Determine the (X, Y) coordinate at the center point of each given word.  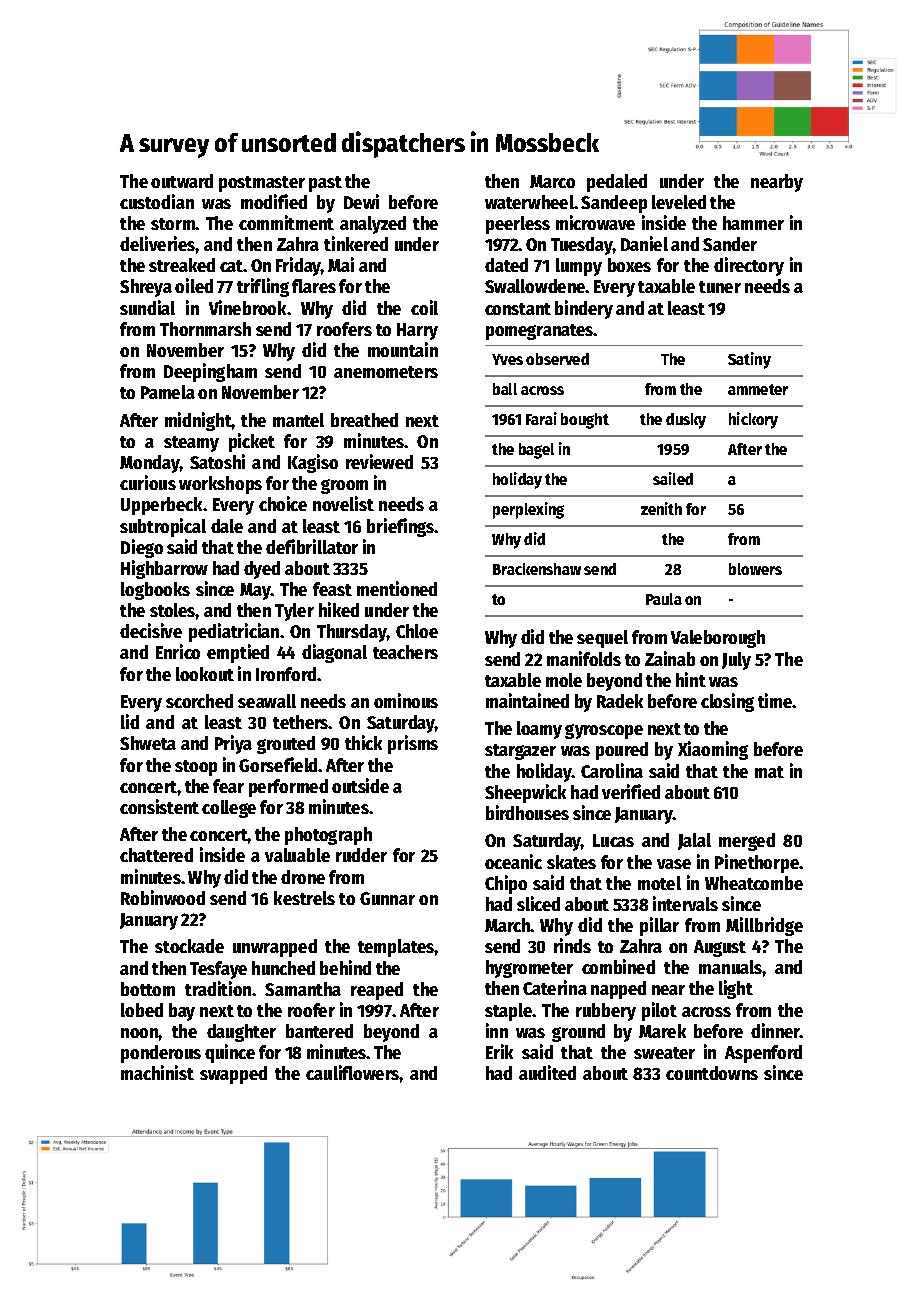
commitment (286, 222)
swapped (233, 1075)
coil (424, 307)
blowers (755, 569)
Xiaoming (713, 750)
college (229, 809)
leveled (679, 202)
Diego (142, 548)
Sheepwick (525, 793)
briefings (401, 527)
